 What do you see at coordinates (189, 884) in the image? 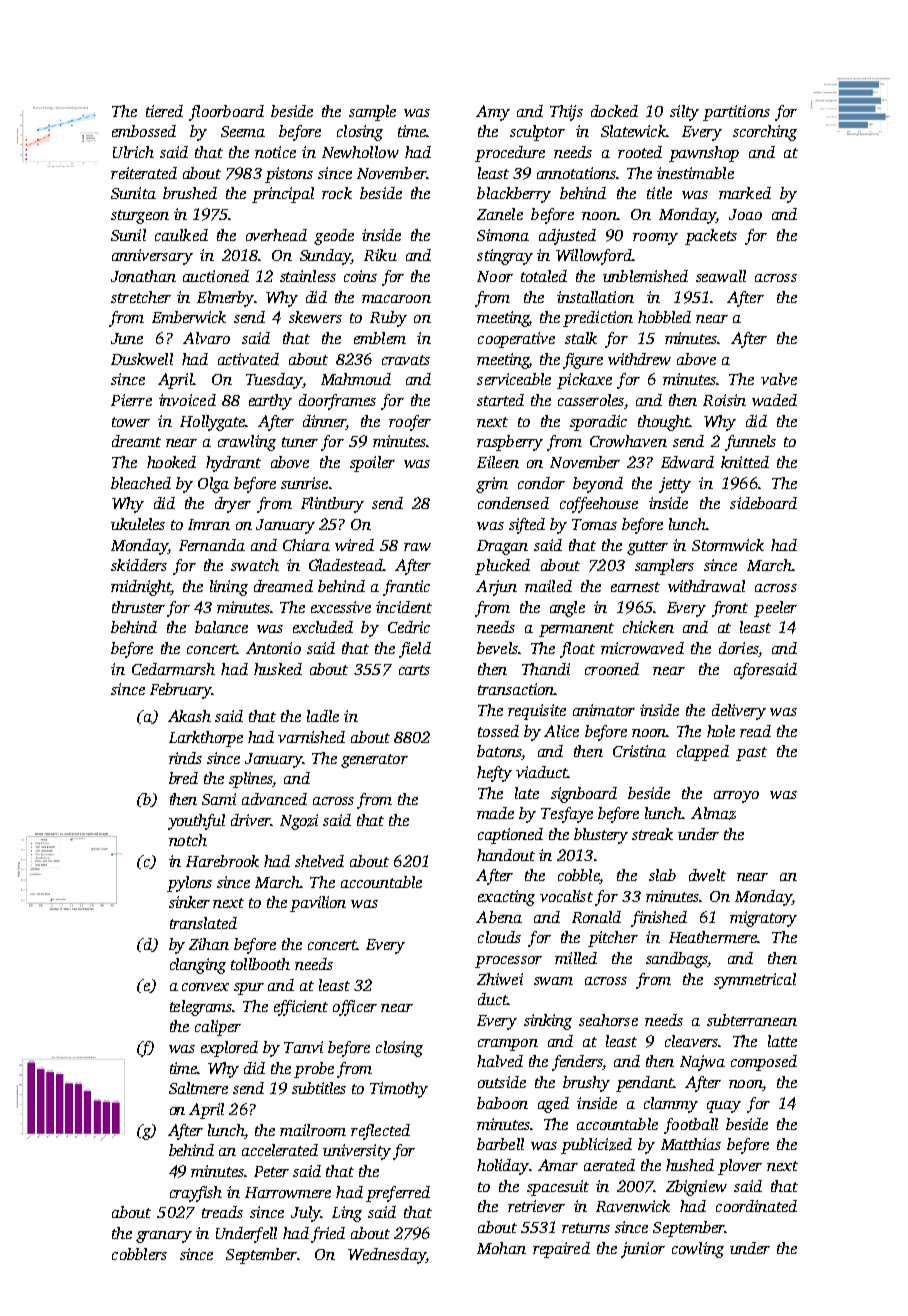
I see `pylons` at bounding box center [189, 884].
